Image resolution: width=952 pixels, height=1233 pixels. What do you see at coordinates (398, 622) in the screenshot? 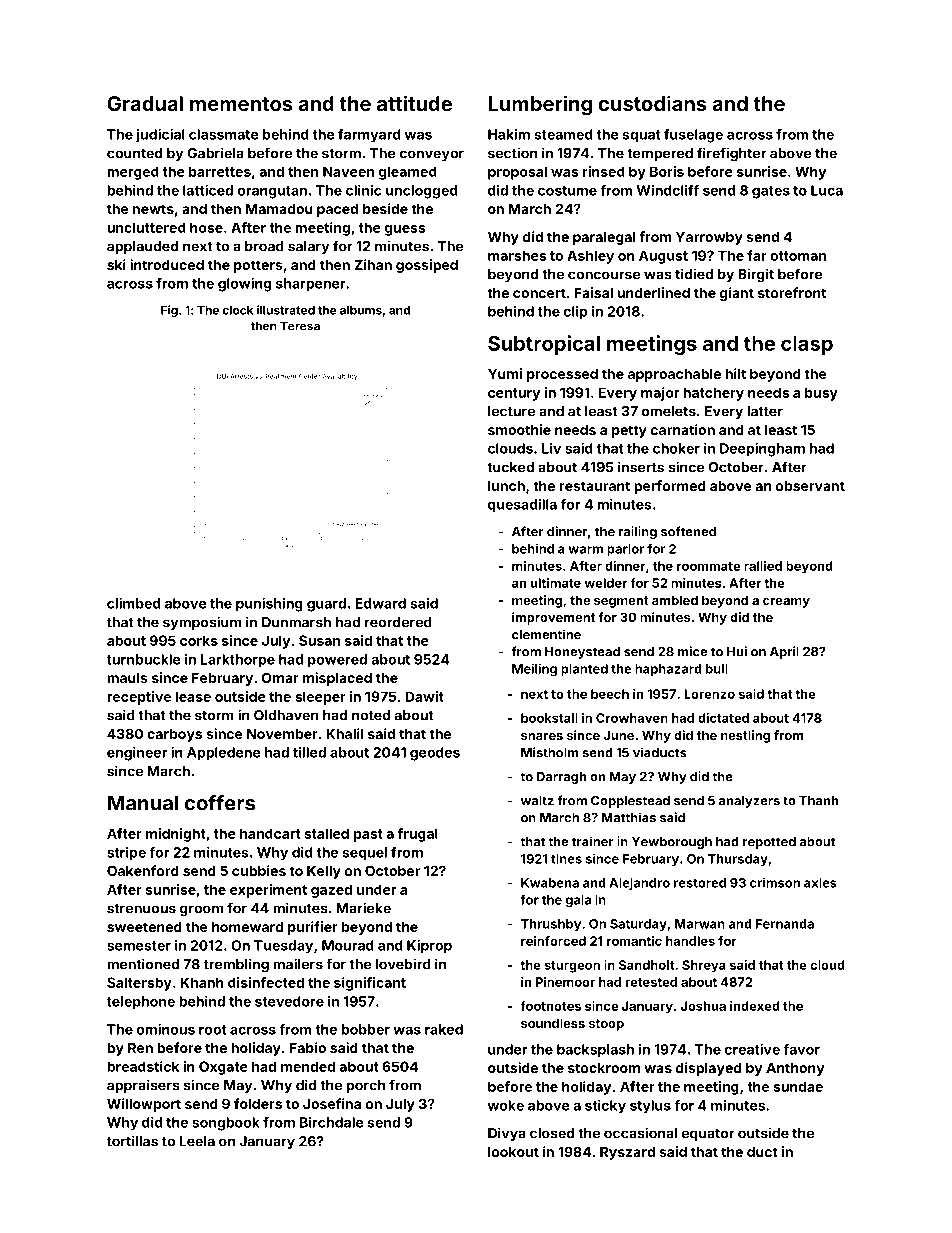
I see `reordered` at bounding box center [398, 622].
